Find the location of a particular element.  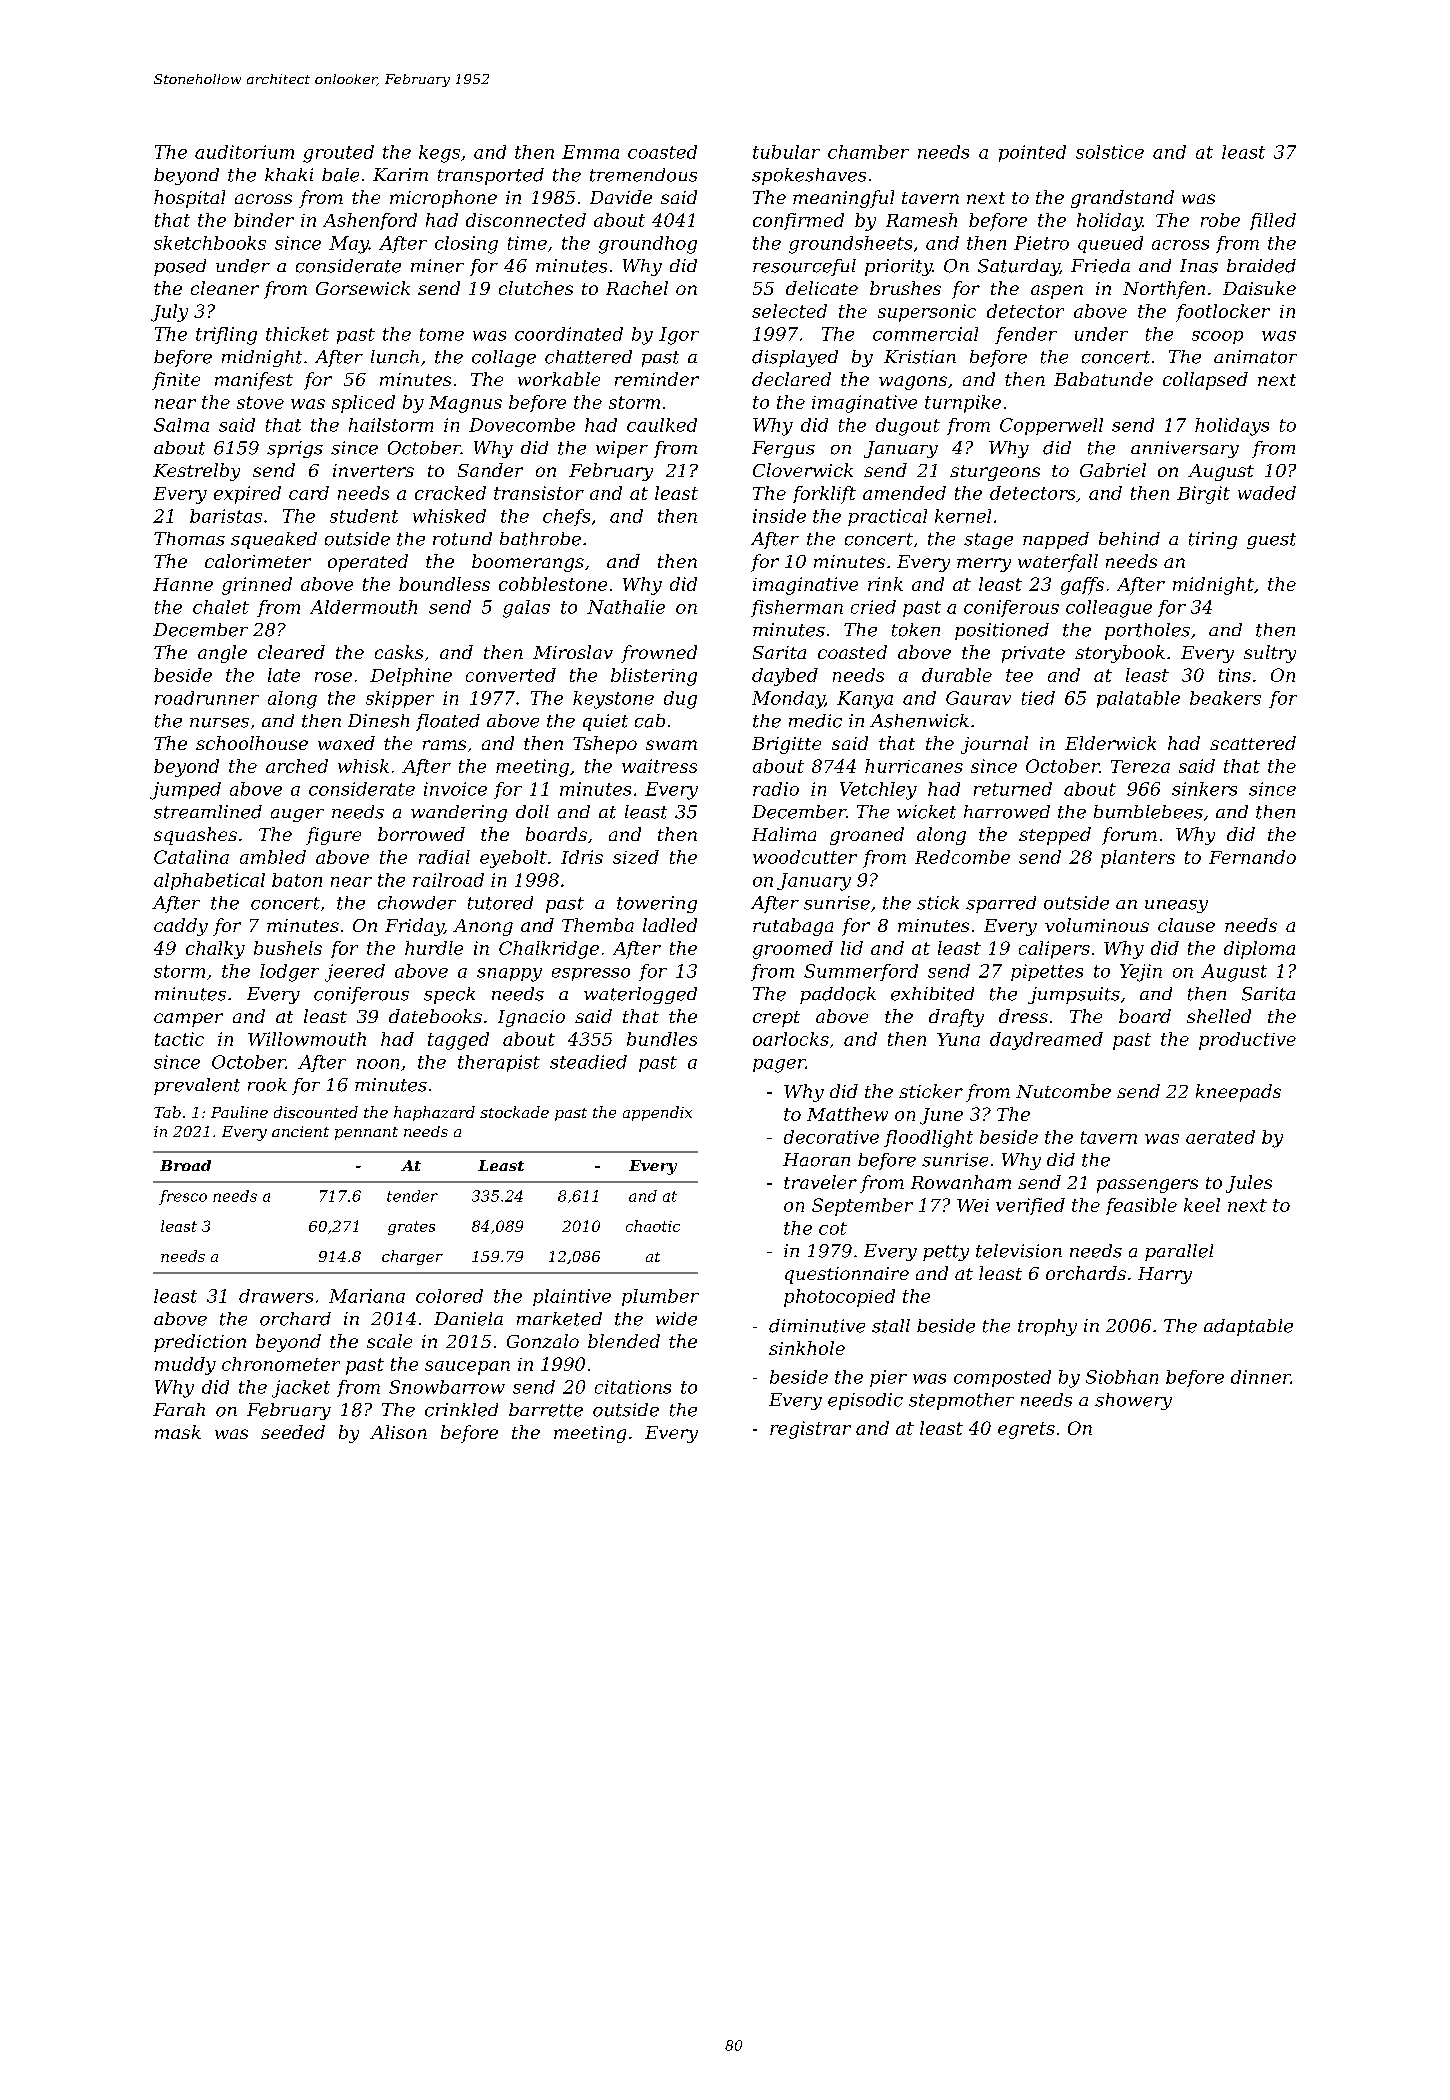

schoolhouse is located at coordinates (252, 743).
